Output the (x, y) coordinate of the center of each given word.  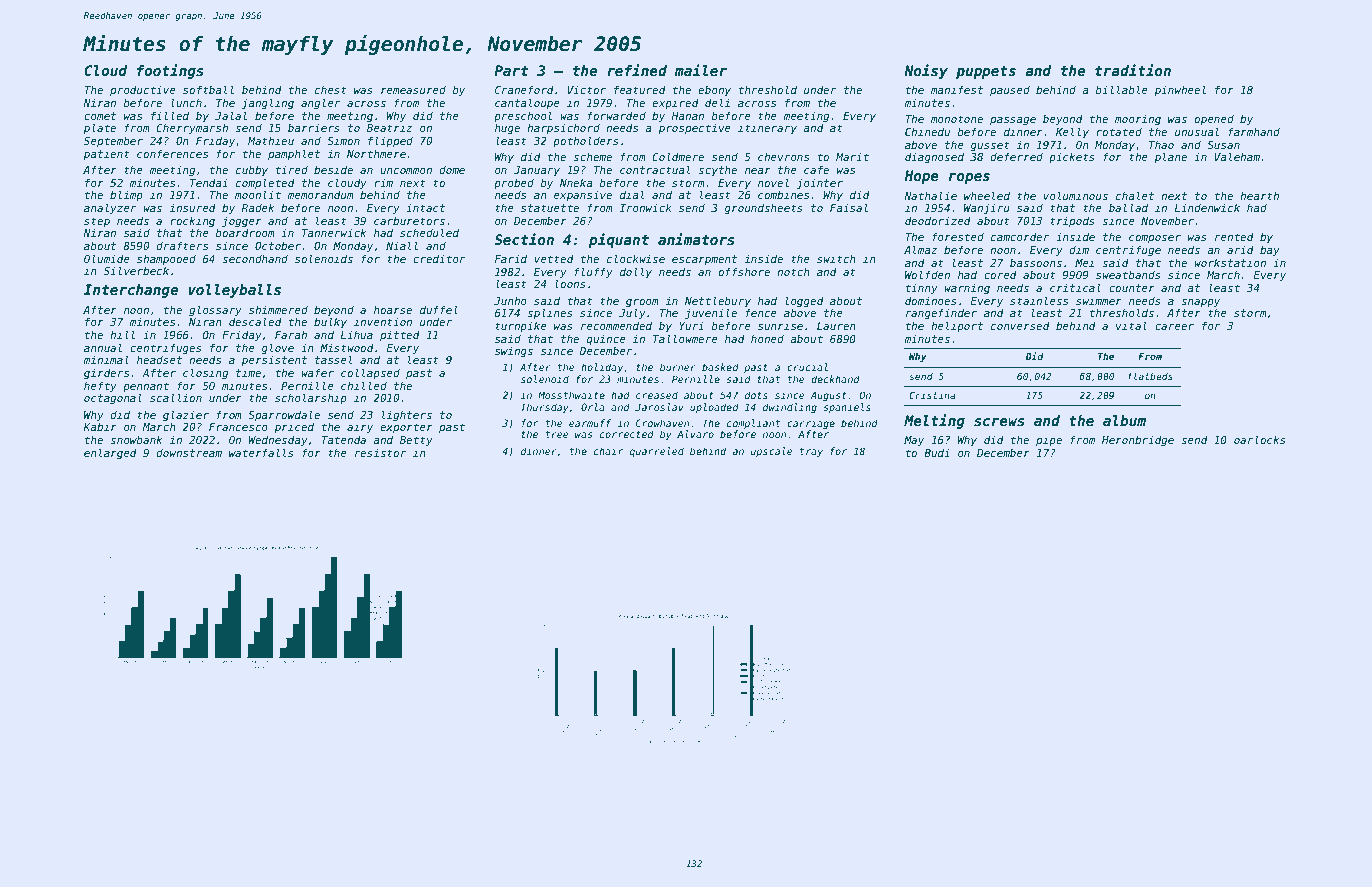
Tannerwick (334, 232)
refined (637, 70)
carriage (811, 424)
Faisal (849, 207)
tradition (1133, 70)
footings (170, 71)
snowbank (136, 439)
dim (1079, 249)
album (1124, 420)
